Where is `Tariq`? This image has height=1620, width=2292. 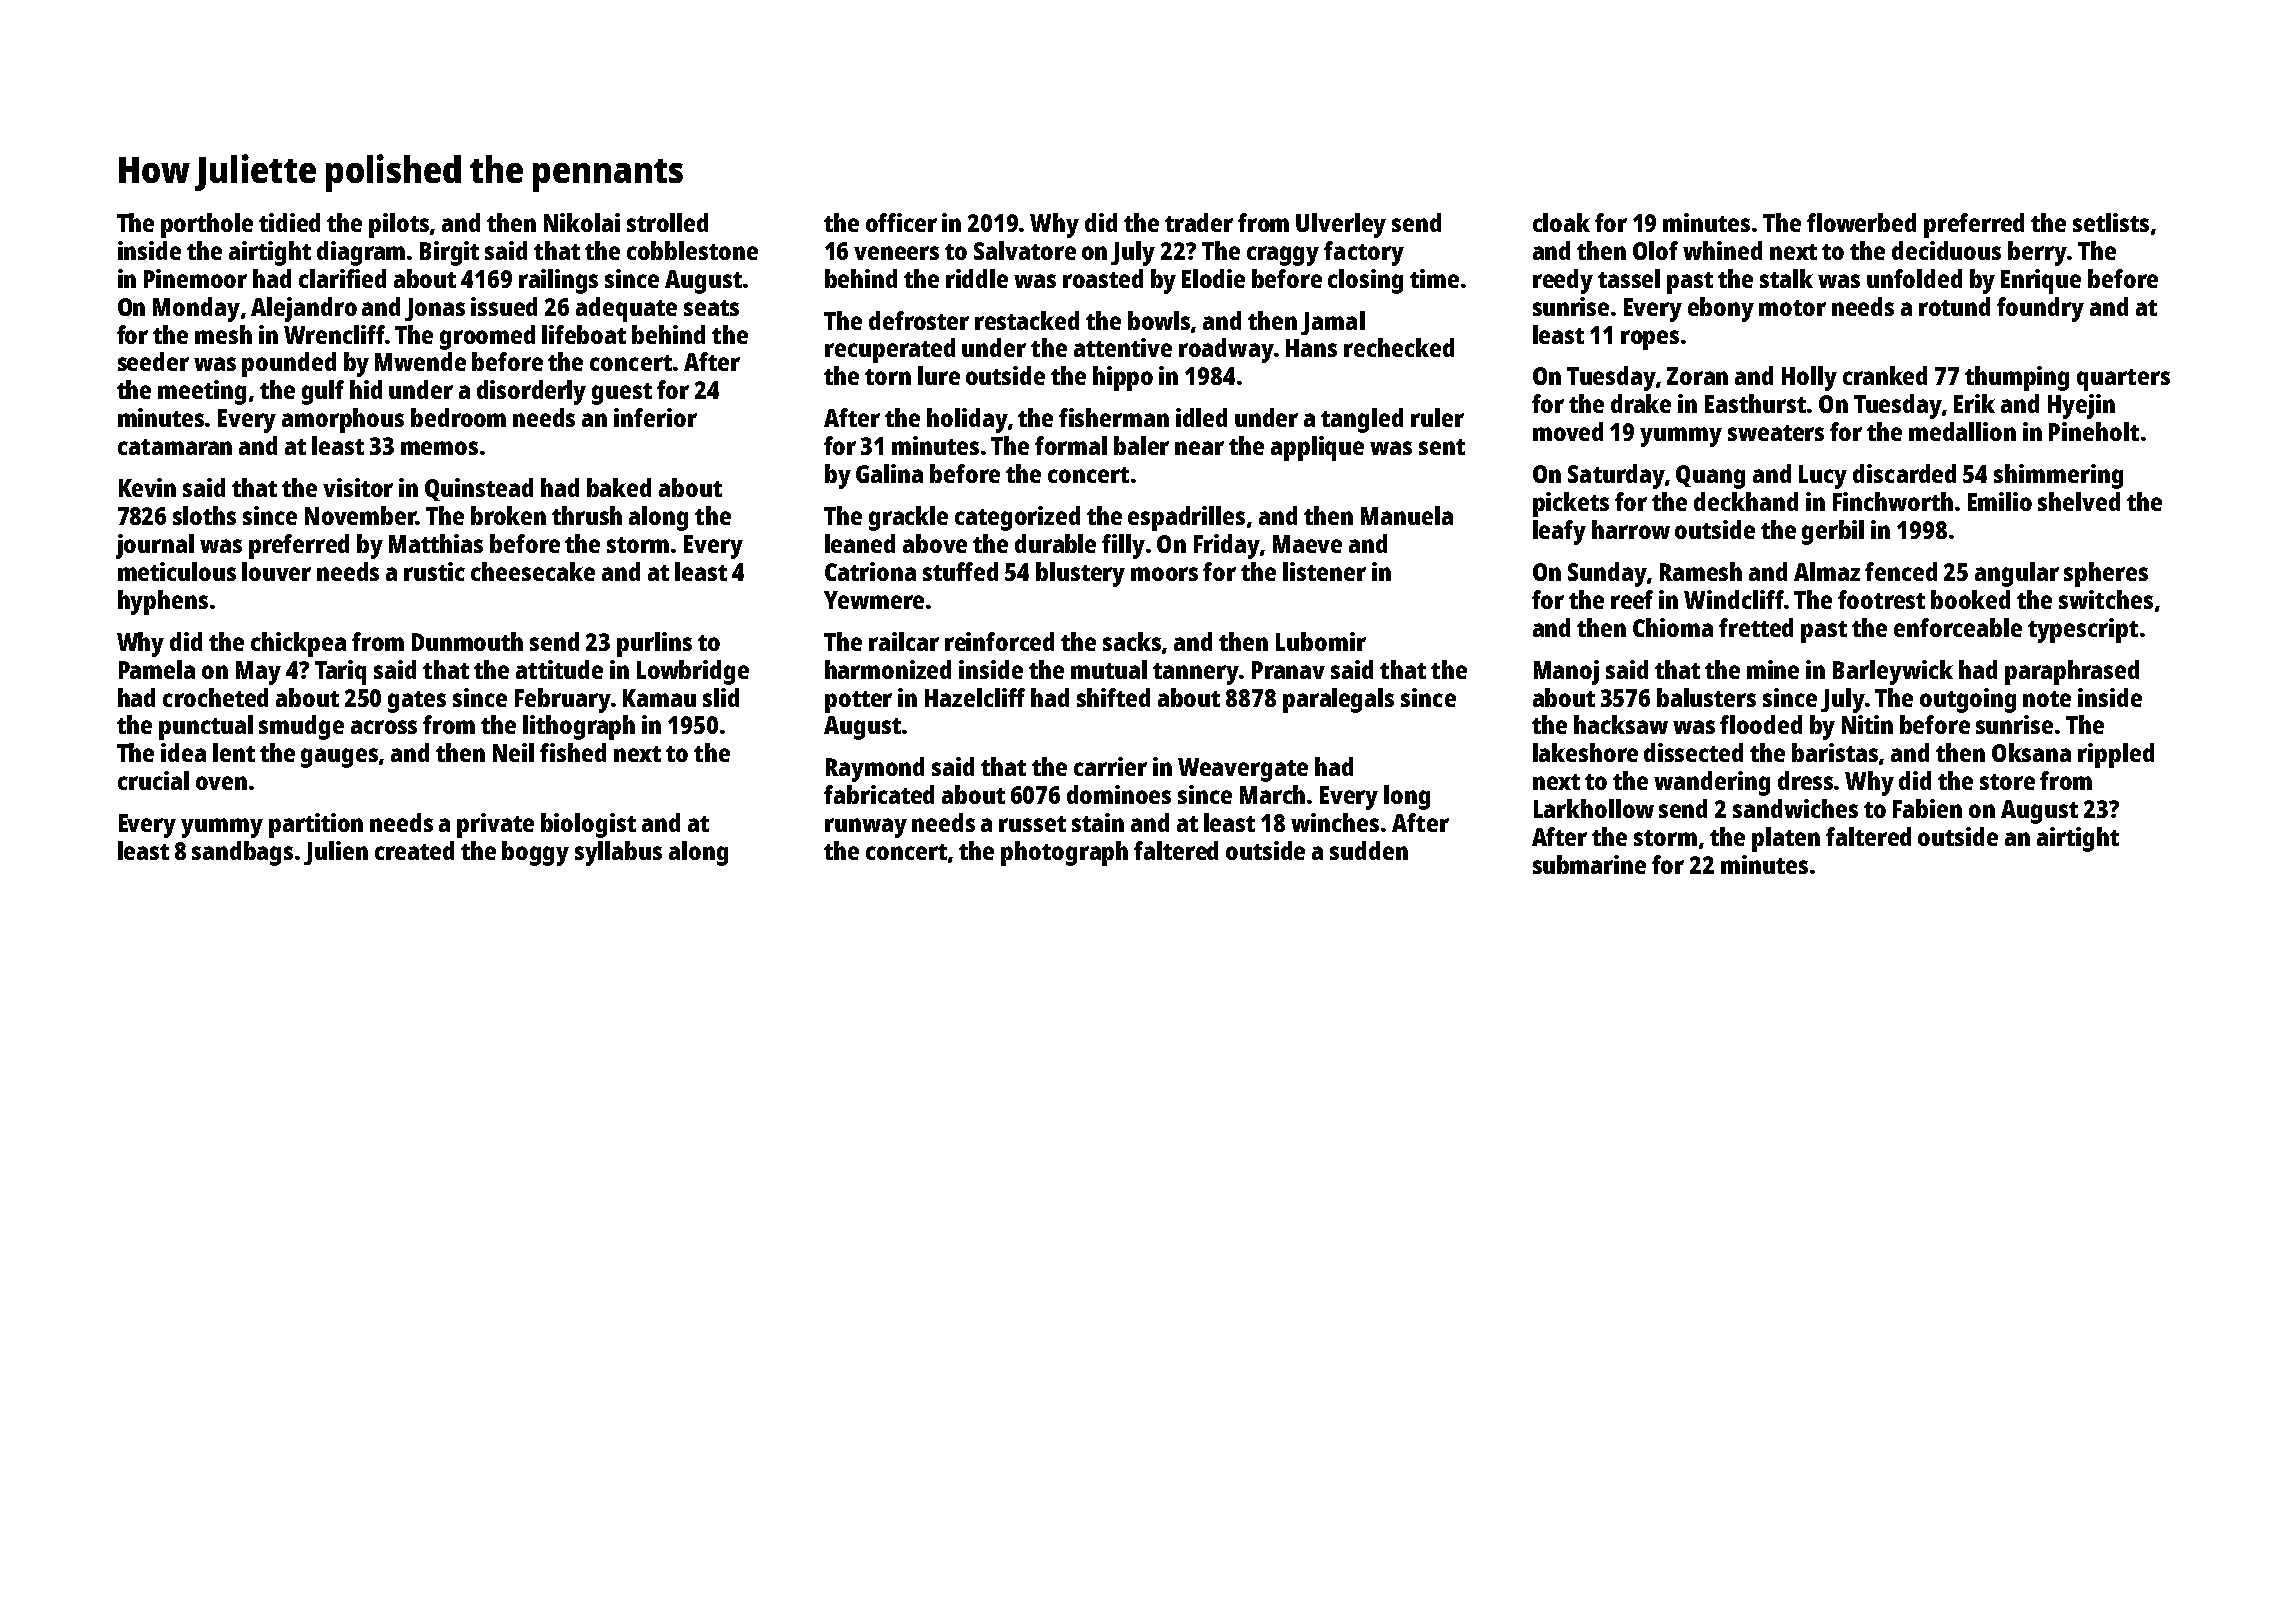
Tariq is located at coordinates (340, 672).
